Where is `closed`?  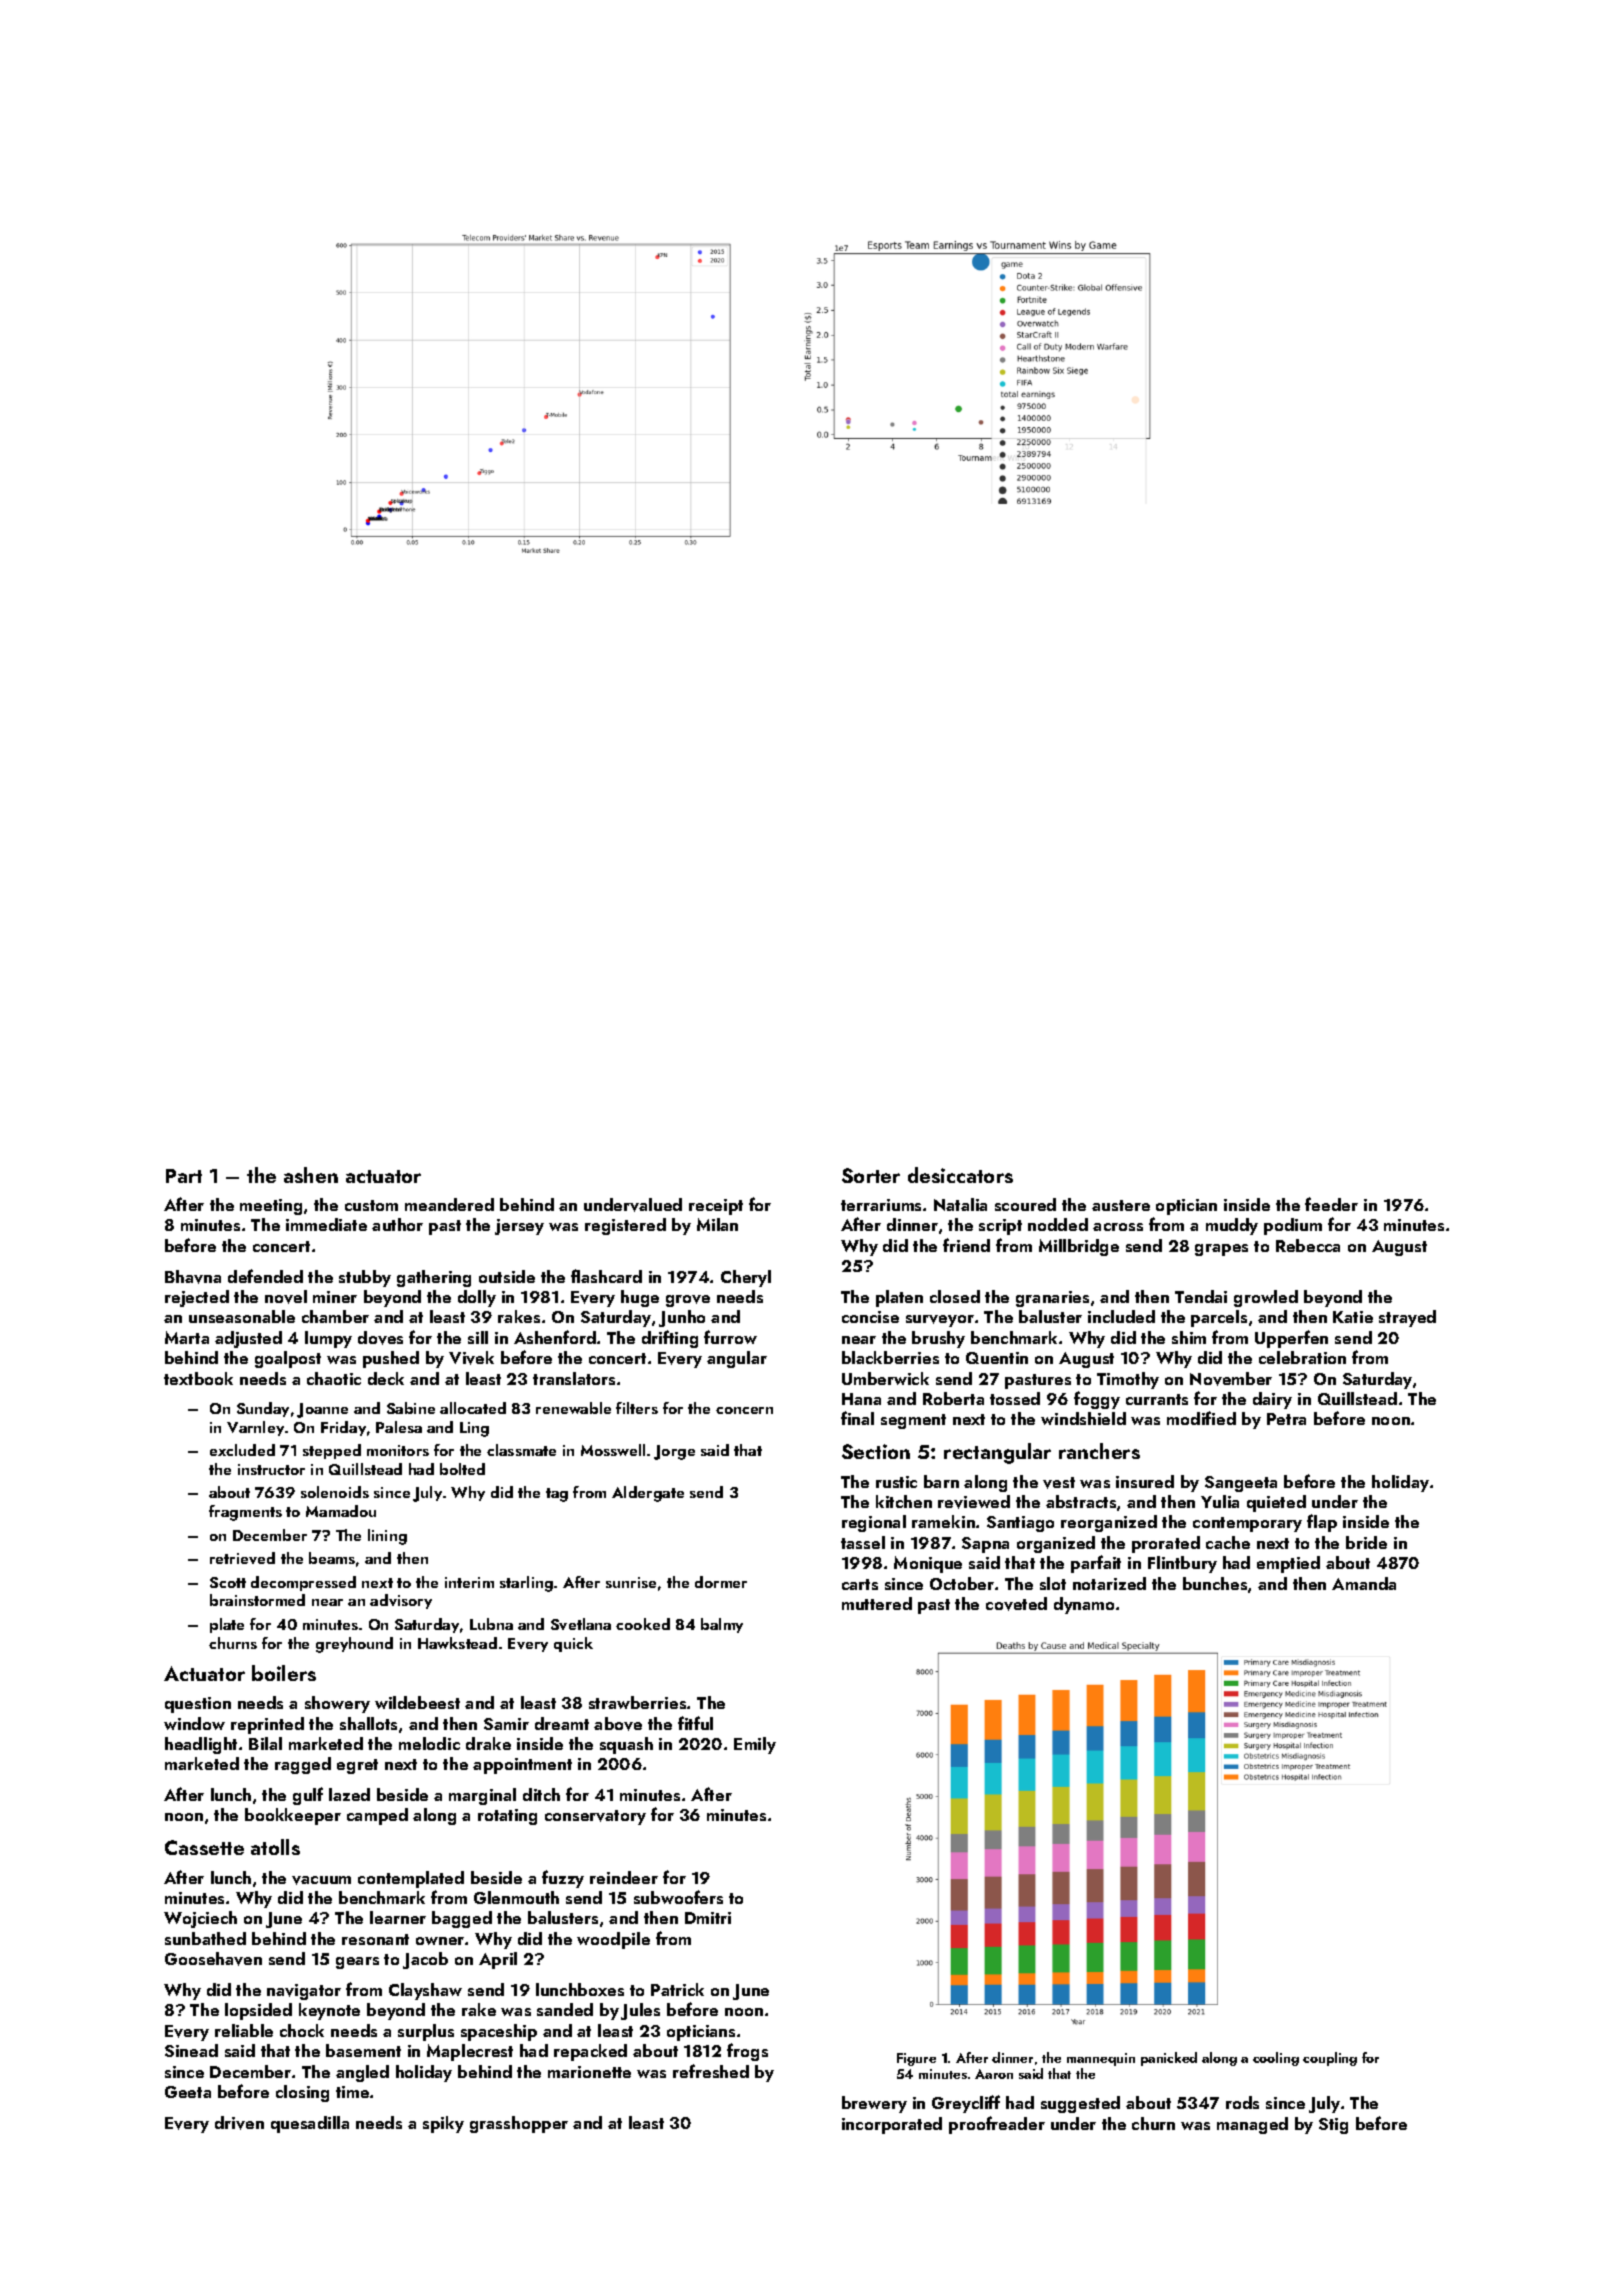 closed is located at coordinates (955, 1296).
